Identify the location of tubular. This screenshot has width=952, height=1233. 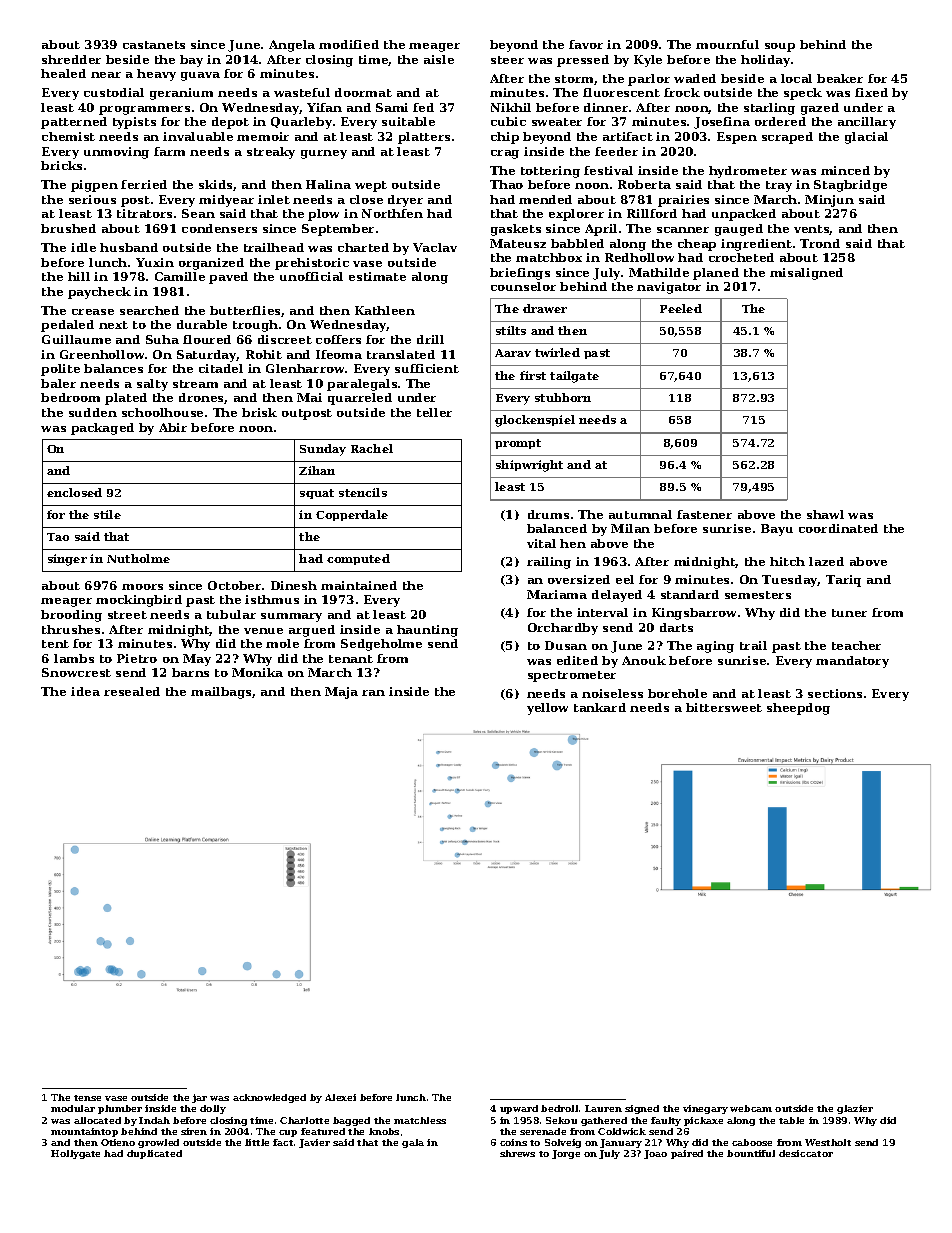
(231, 614).
